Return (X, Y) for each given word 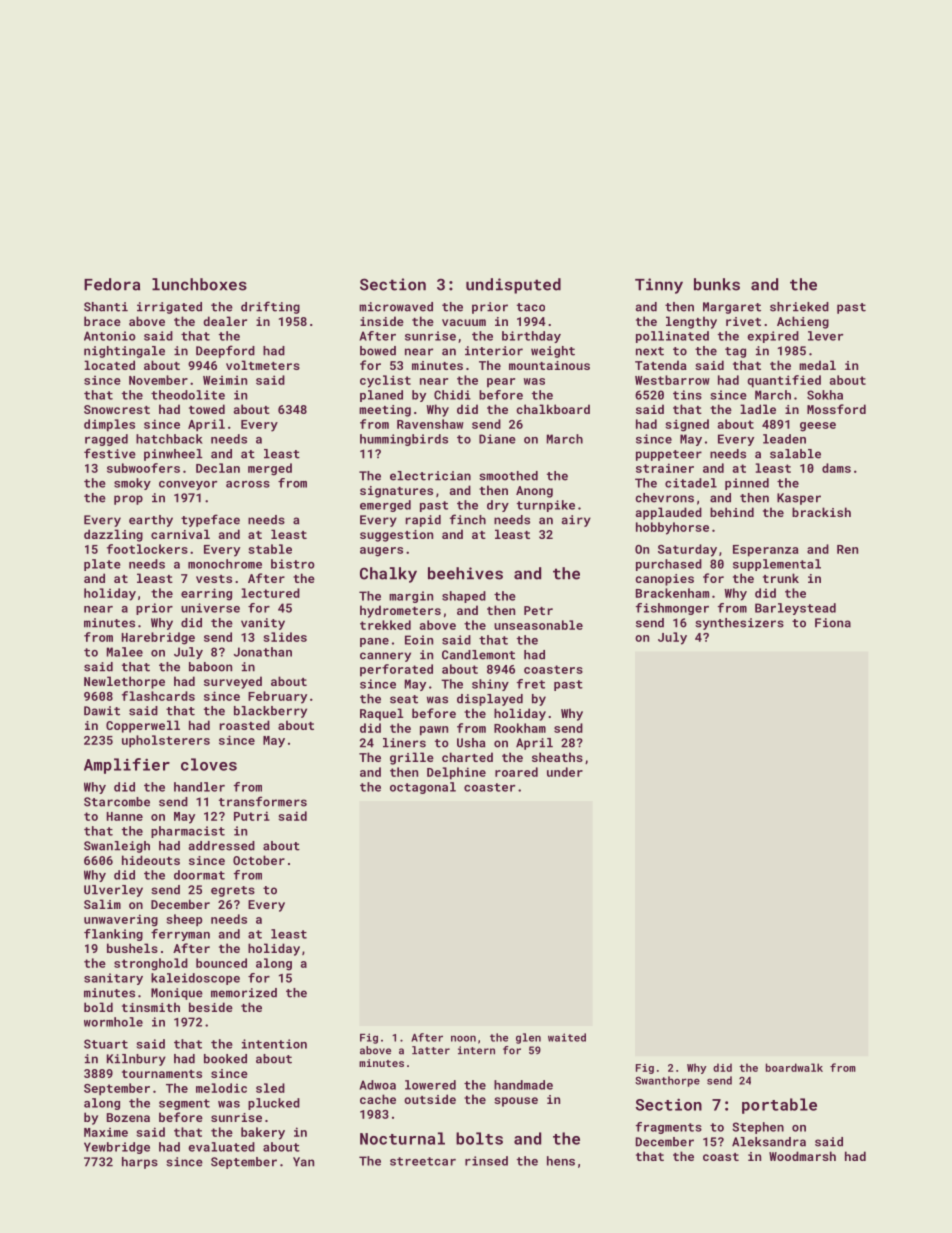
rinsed (486, 1161)
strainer (665, 468)
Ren (847, 549)
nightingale (124, 352)
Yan (303, 1162)
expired (773, 337)
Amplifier (127, 766)
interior (494, 351)
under (565, 772)
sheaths (557, 757)
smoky (132, 484)
